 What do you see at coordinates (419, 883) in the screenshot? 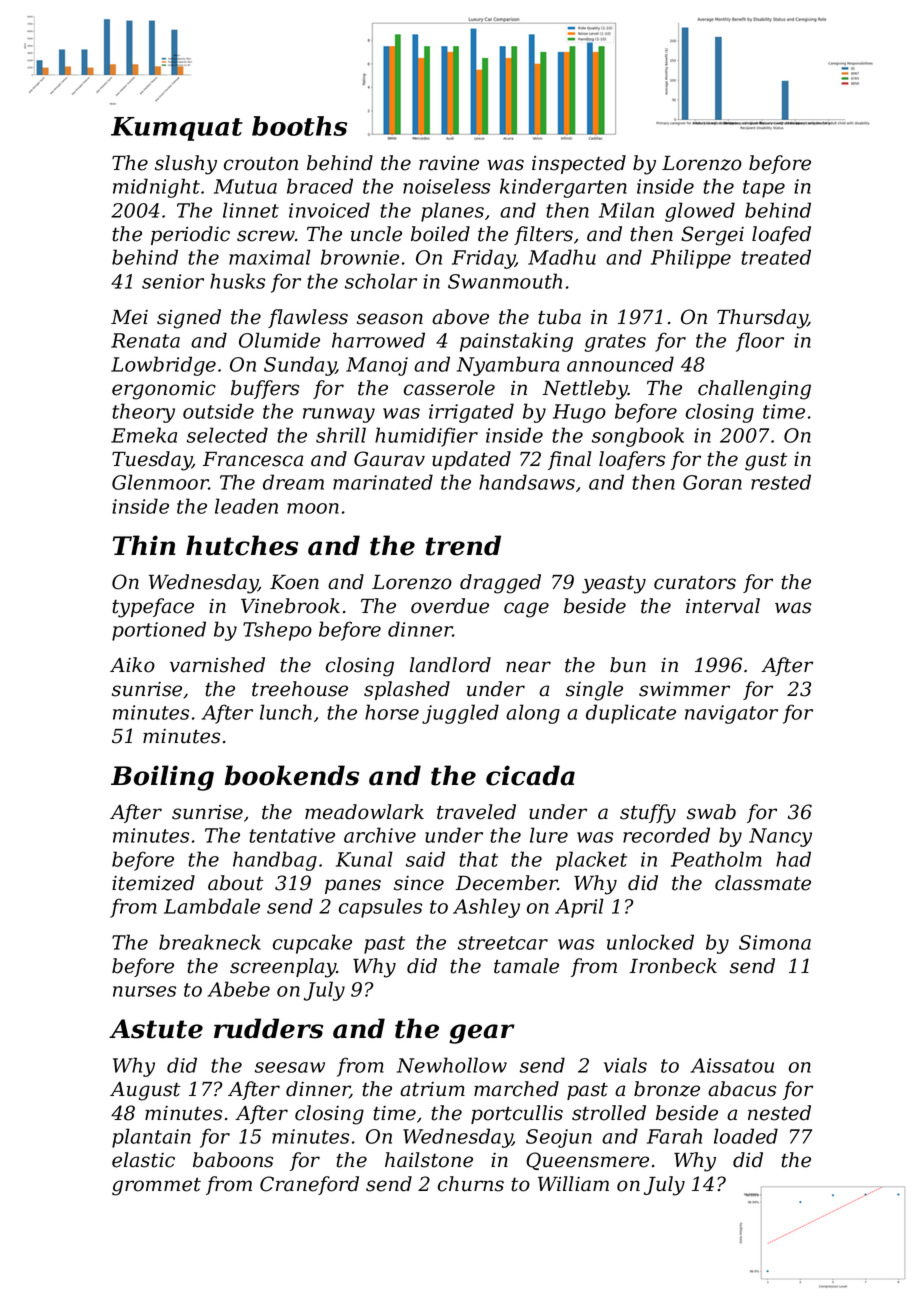
I see `since` at bounding box center [419, 883].
